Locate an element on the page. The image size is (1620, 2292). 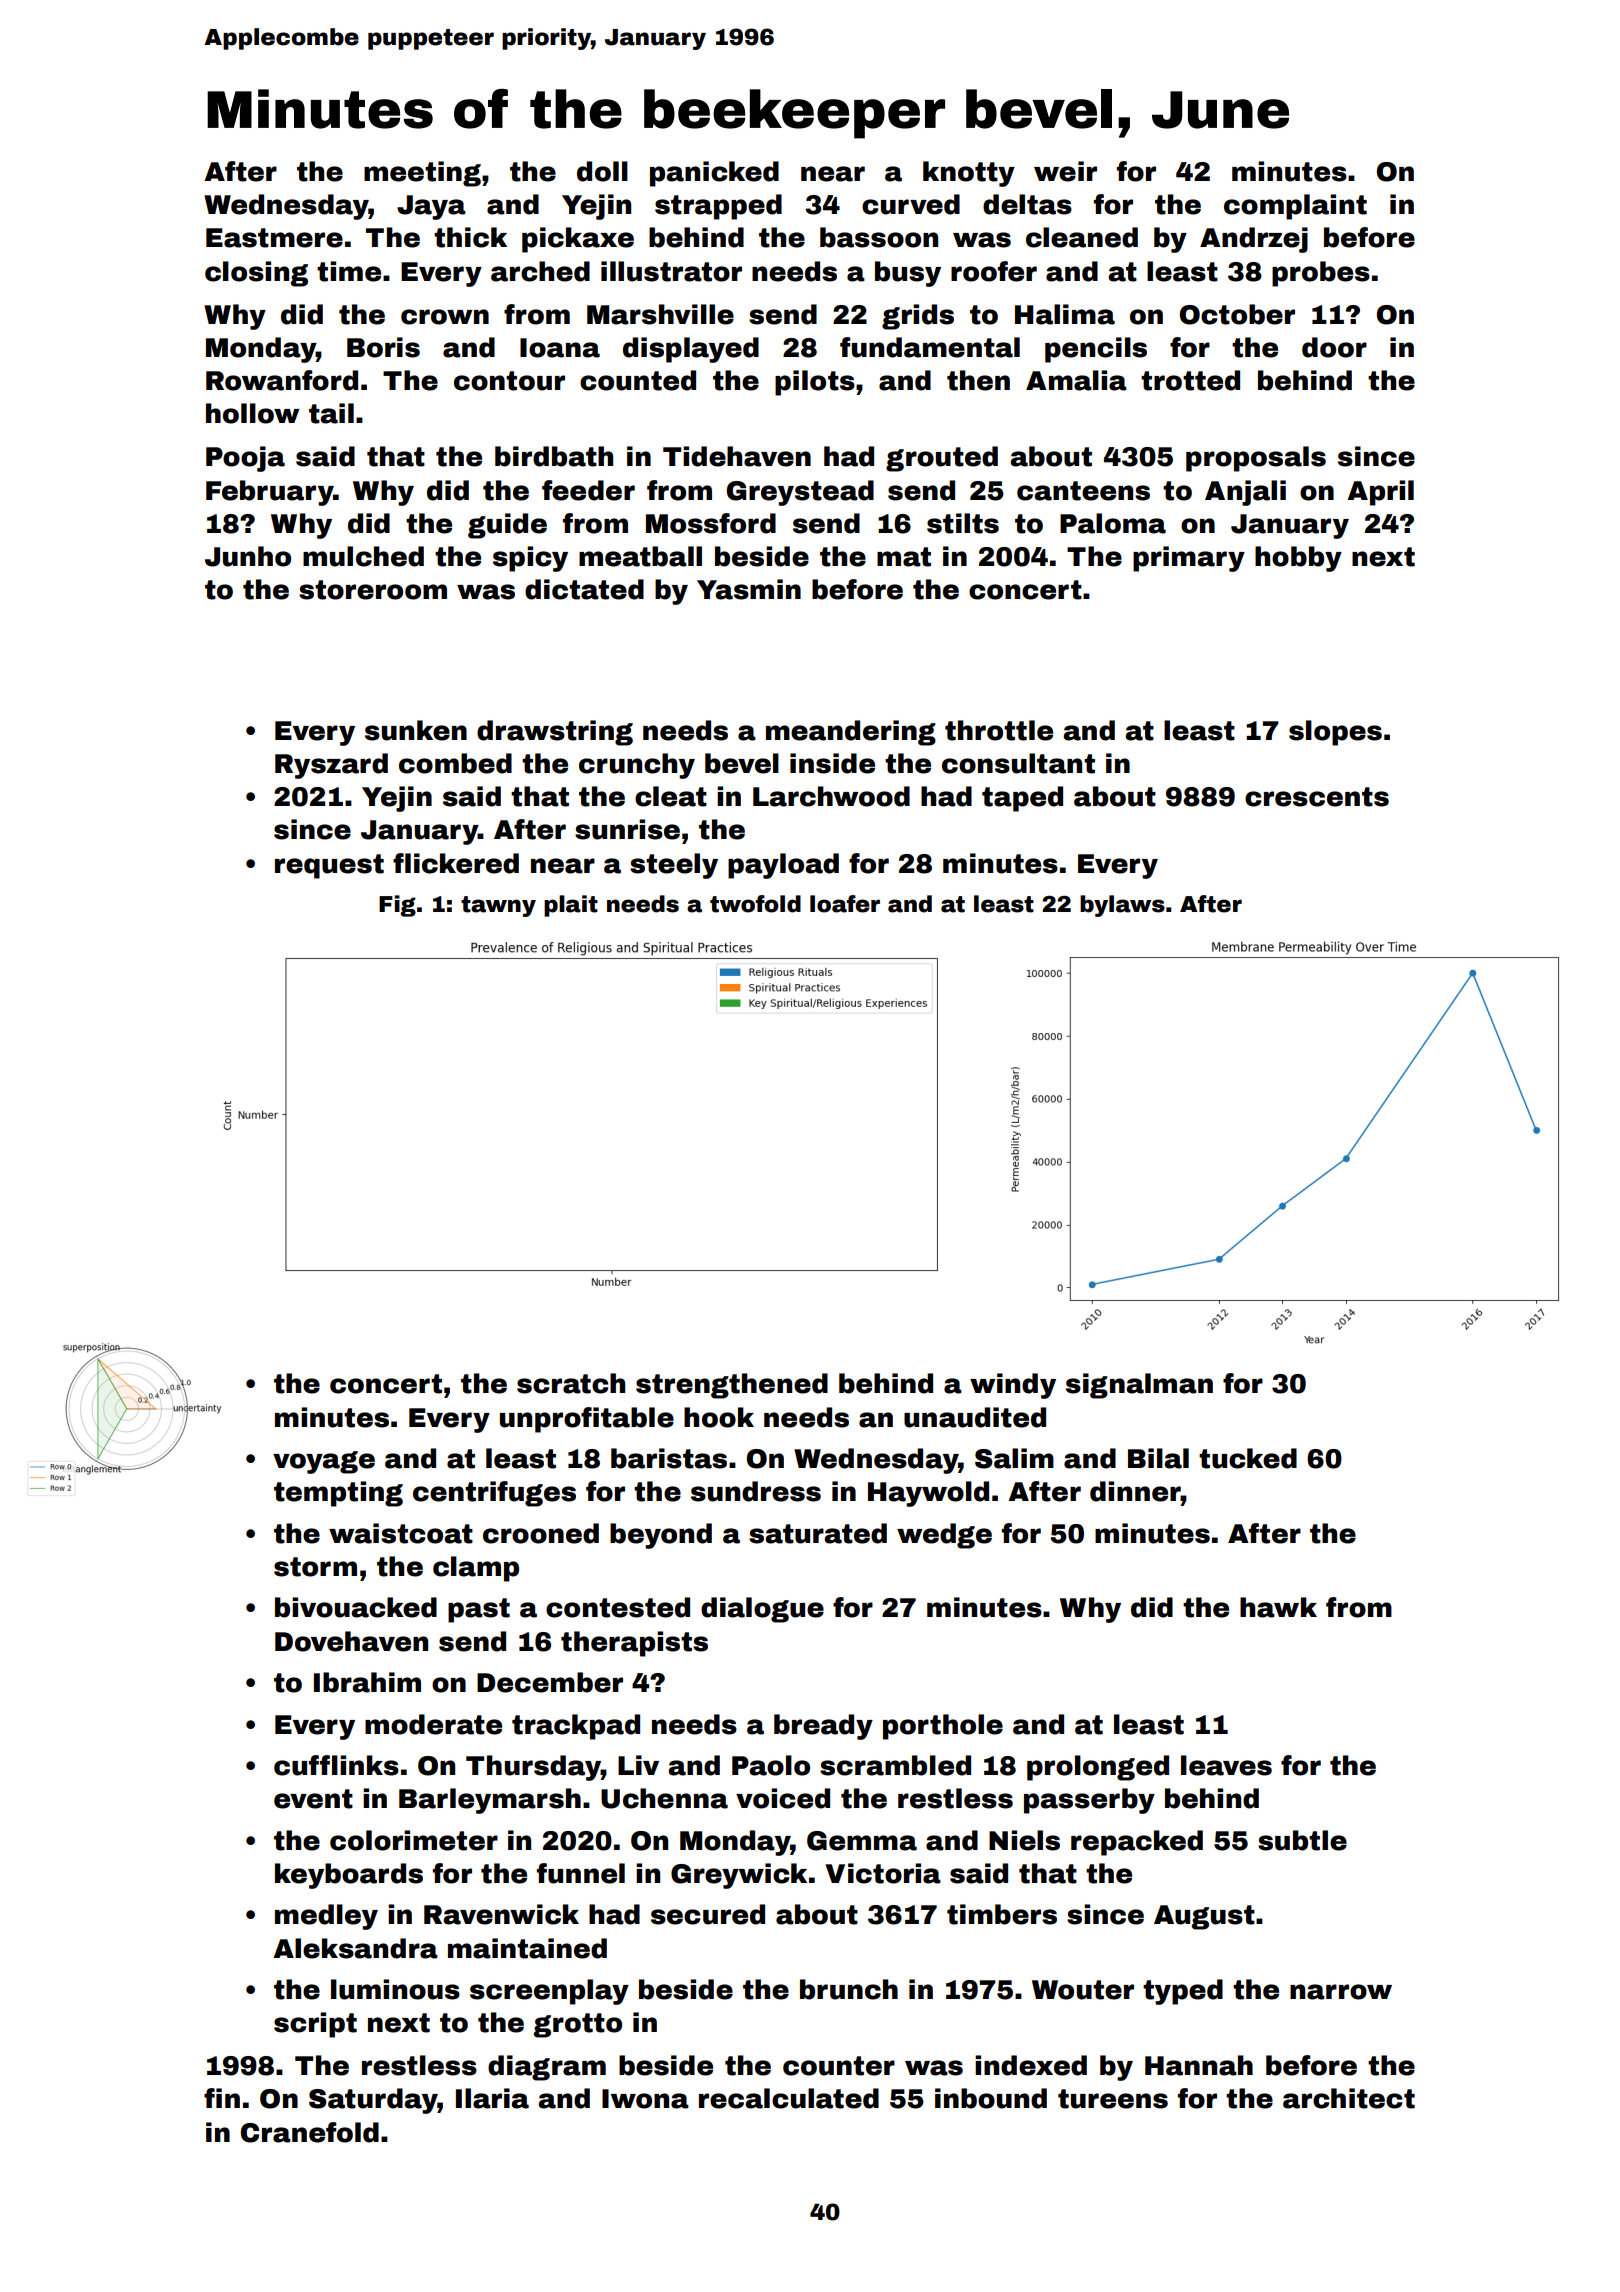
meandering is located at coordinates (851, 733).
